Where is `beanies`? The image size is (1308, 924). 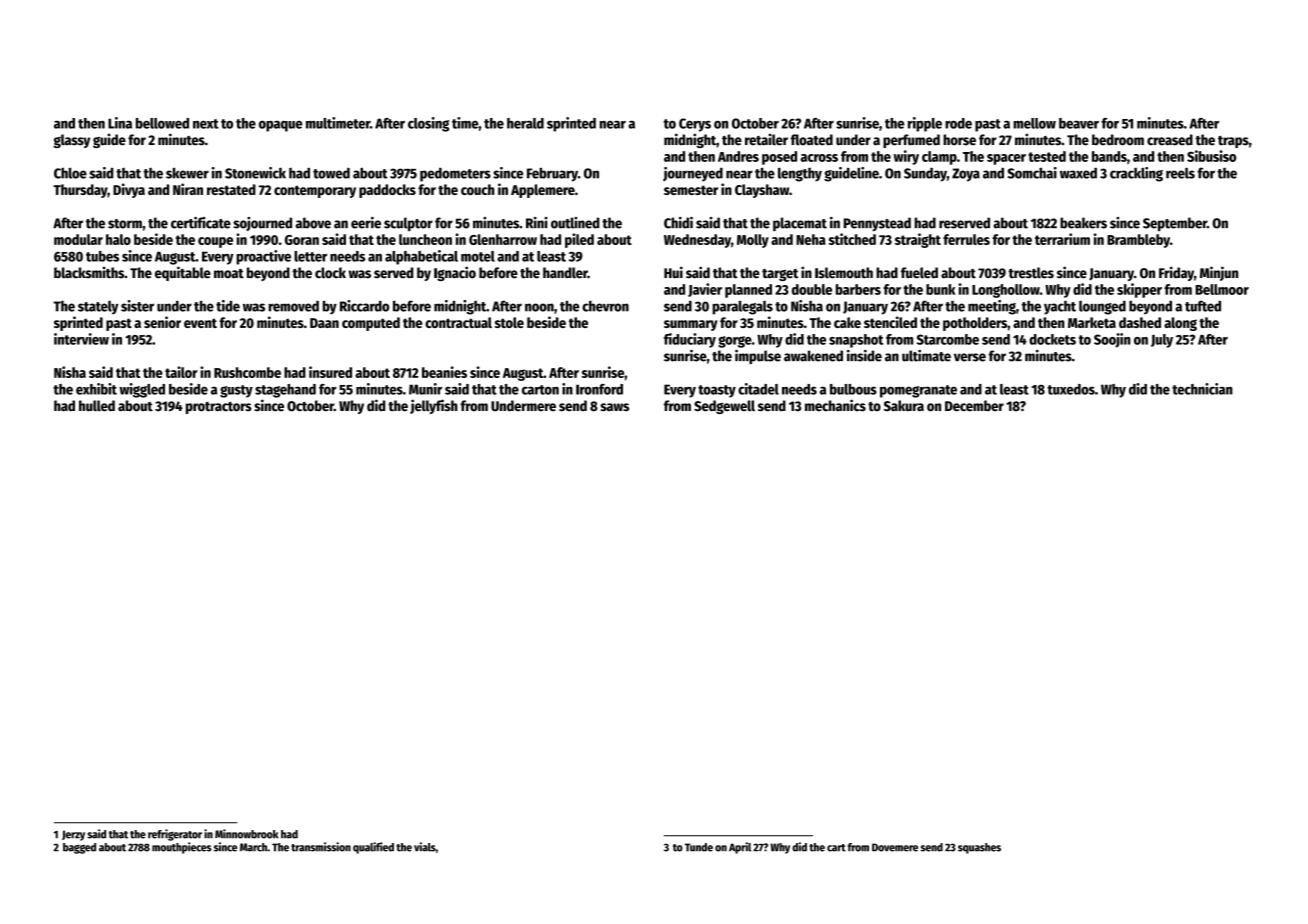
beanies is located at coordinates (444, 372).
